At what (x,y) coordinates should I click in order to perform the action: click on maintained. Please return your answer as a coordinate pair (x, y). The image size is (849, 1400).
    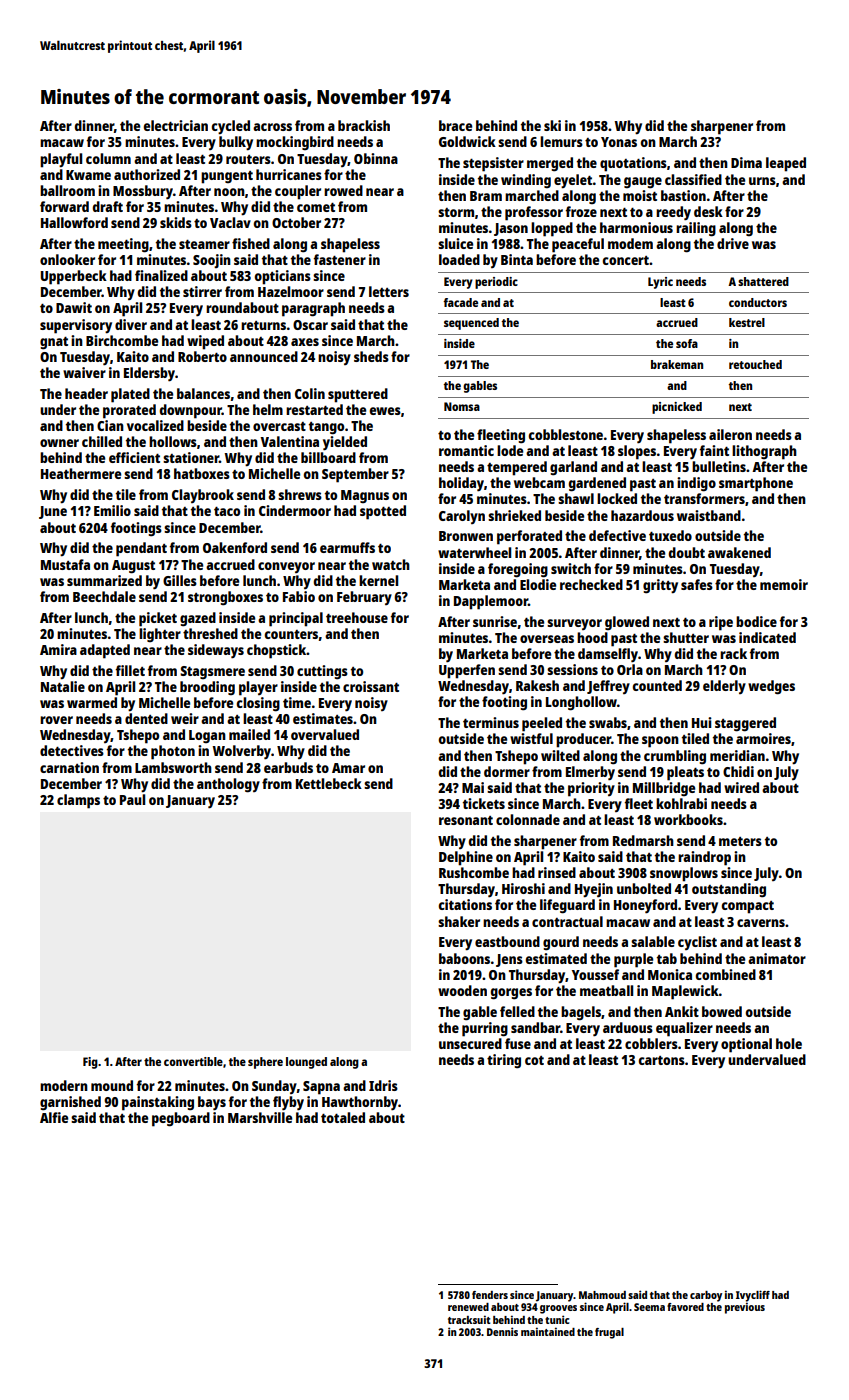
    Looking at the image, I should click on (548, 1331).
